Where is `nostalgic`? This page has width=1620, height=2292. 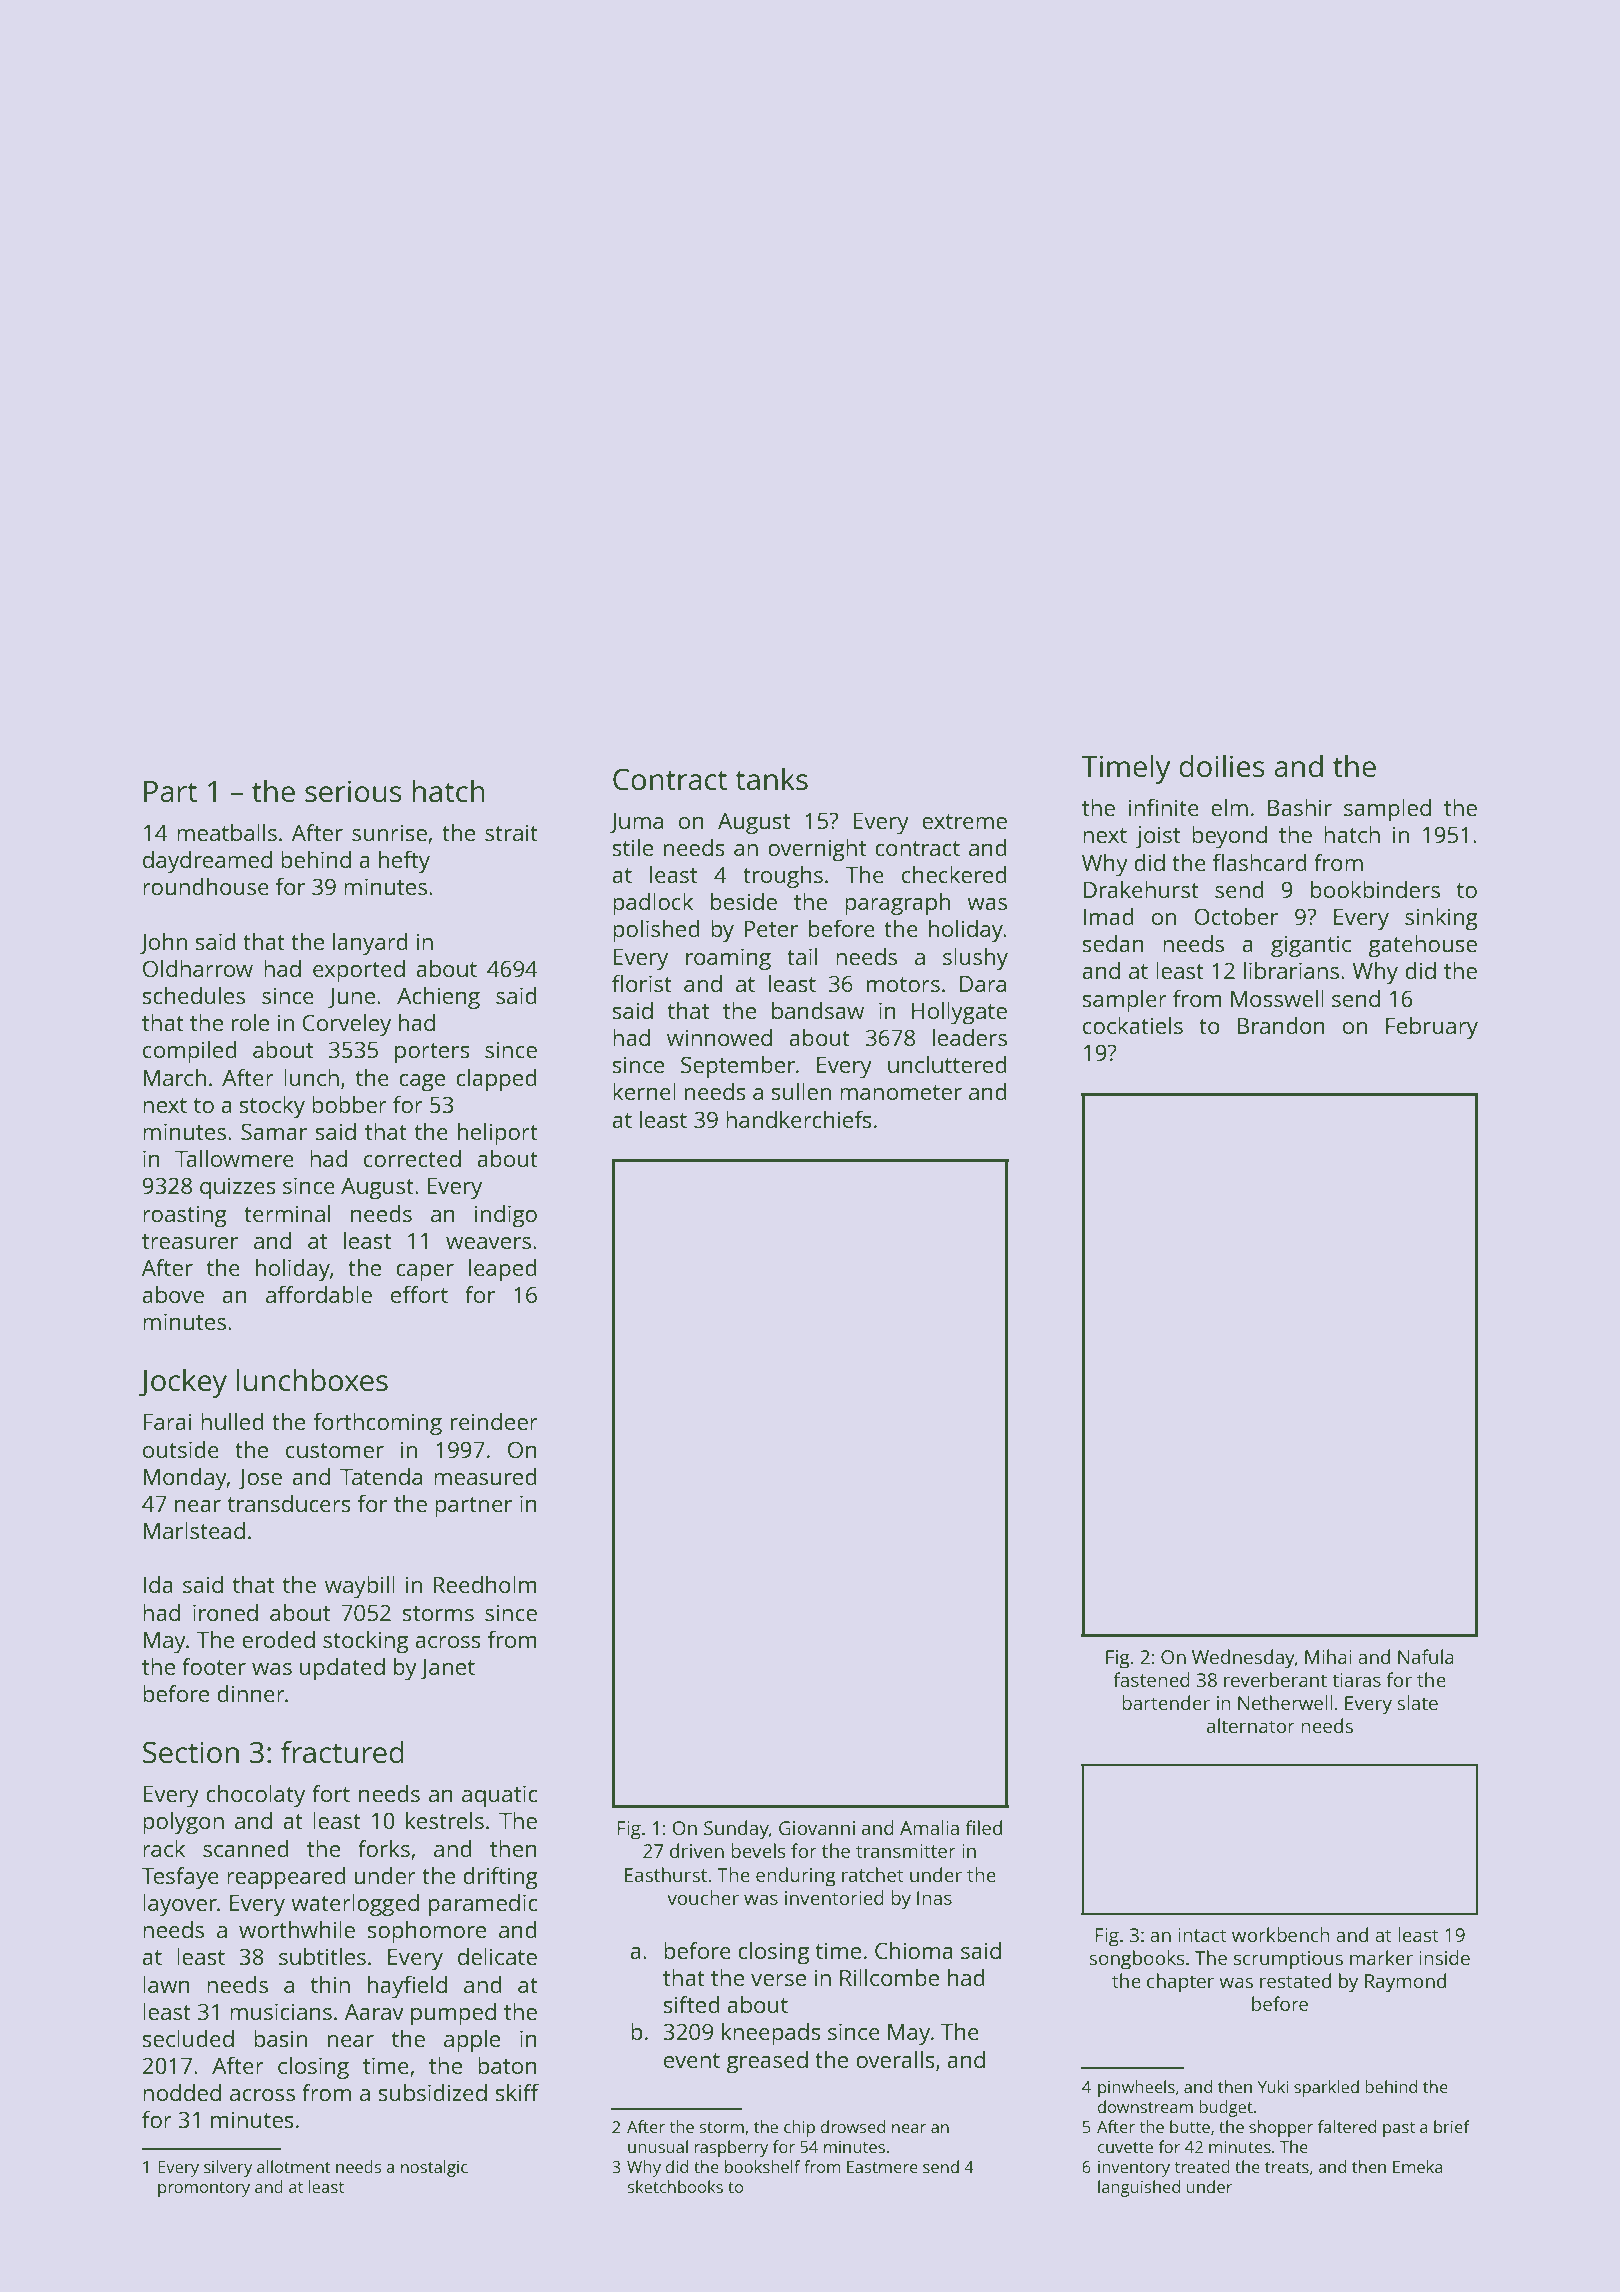
nostalgic is located at coordinates (434, 2168).
